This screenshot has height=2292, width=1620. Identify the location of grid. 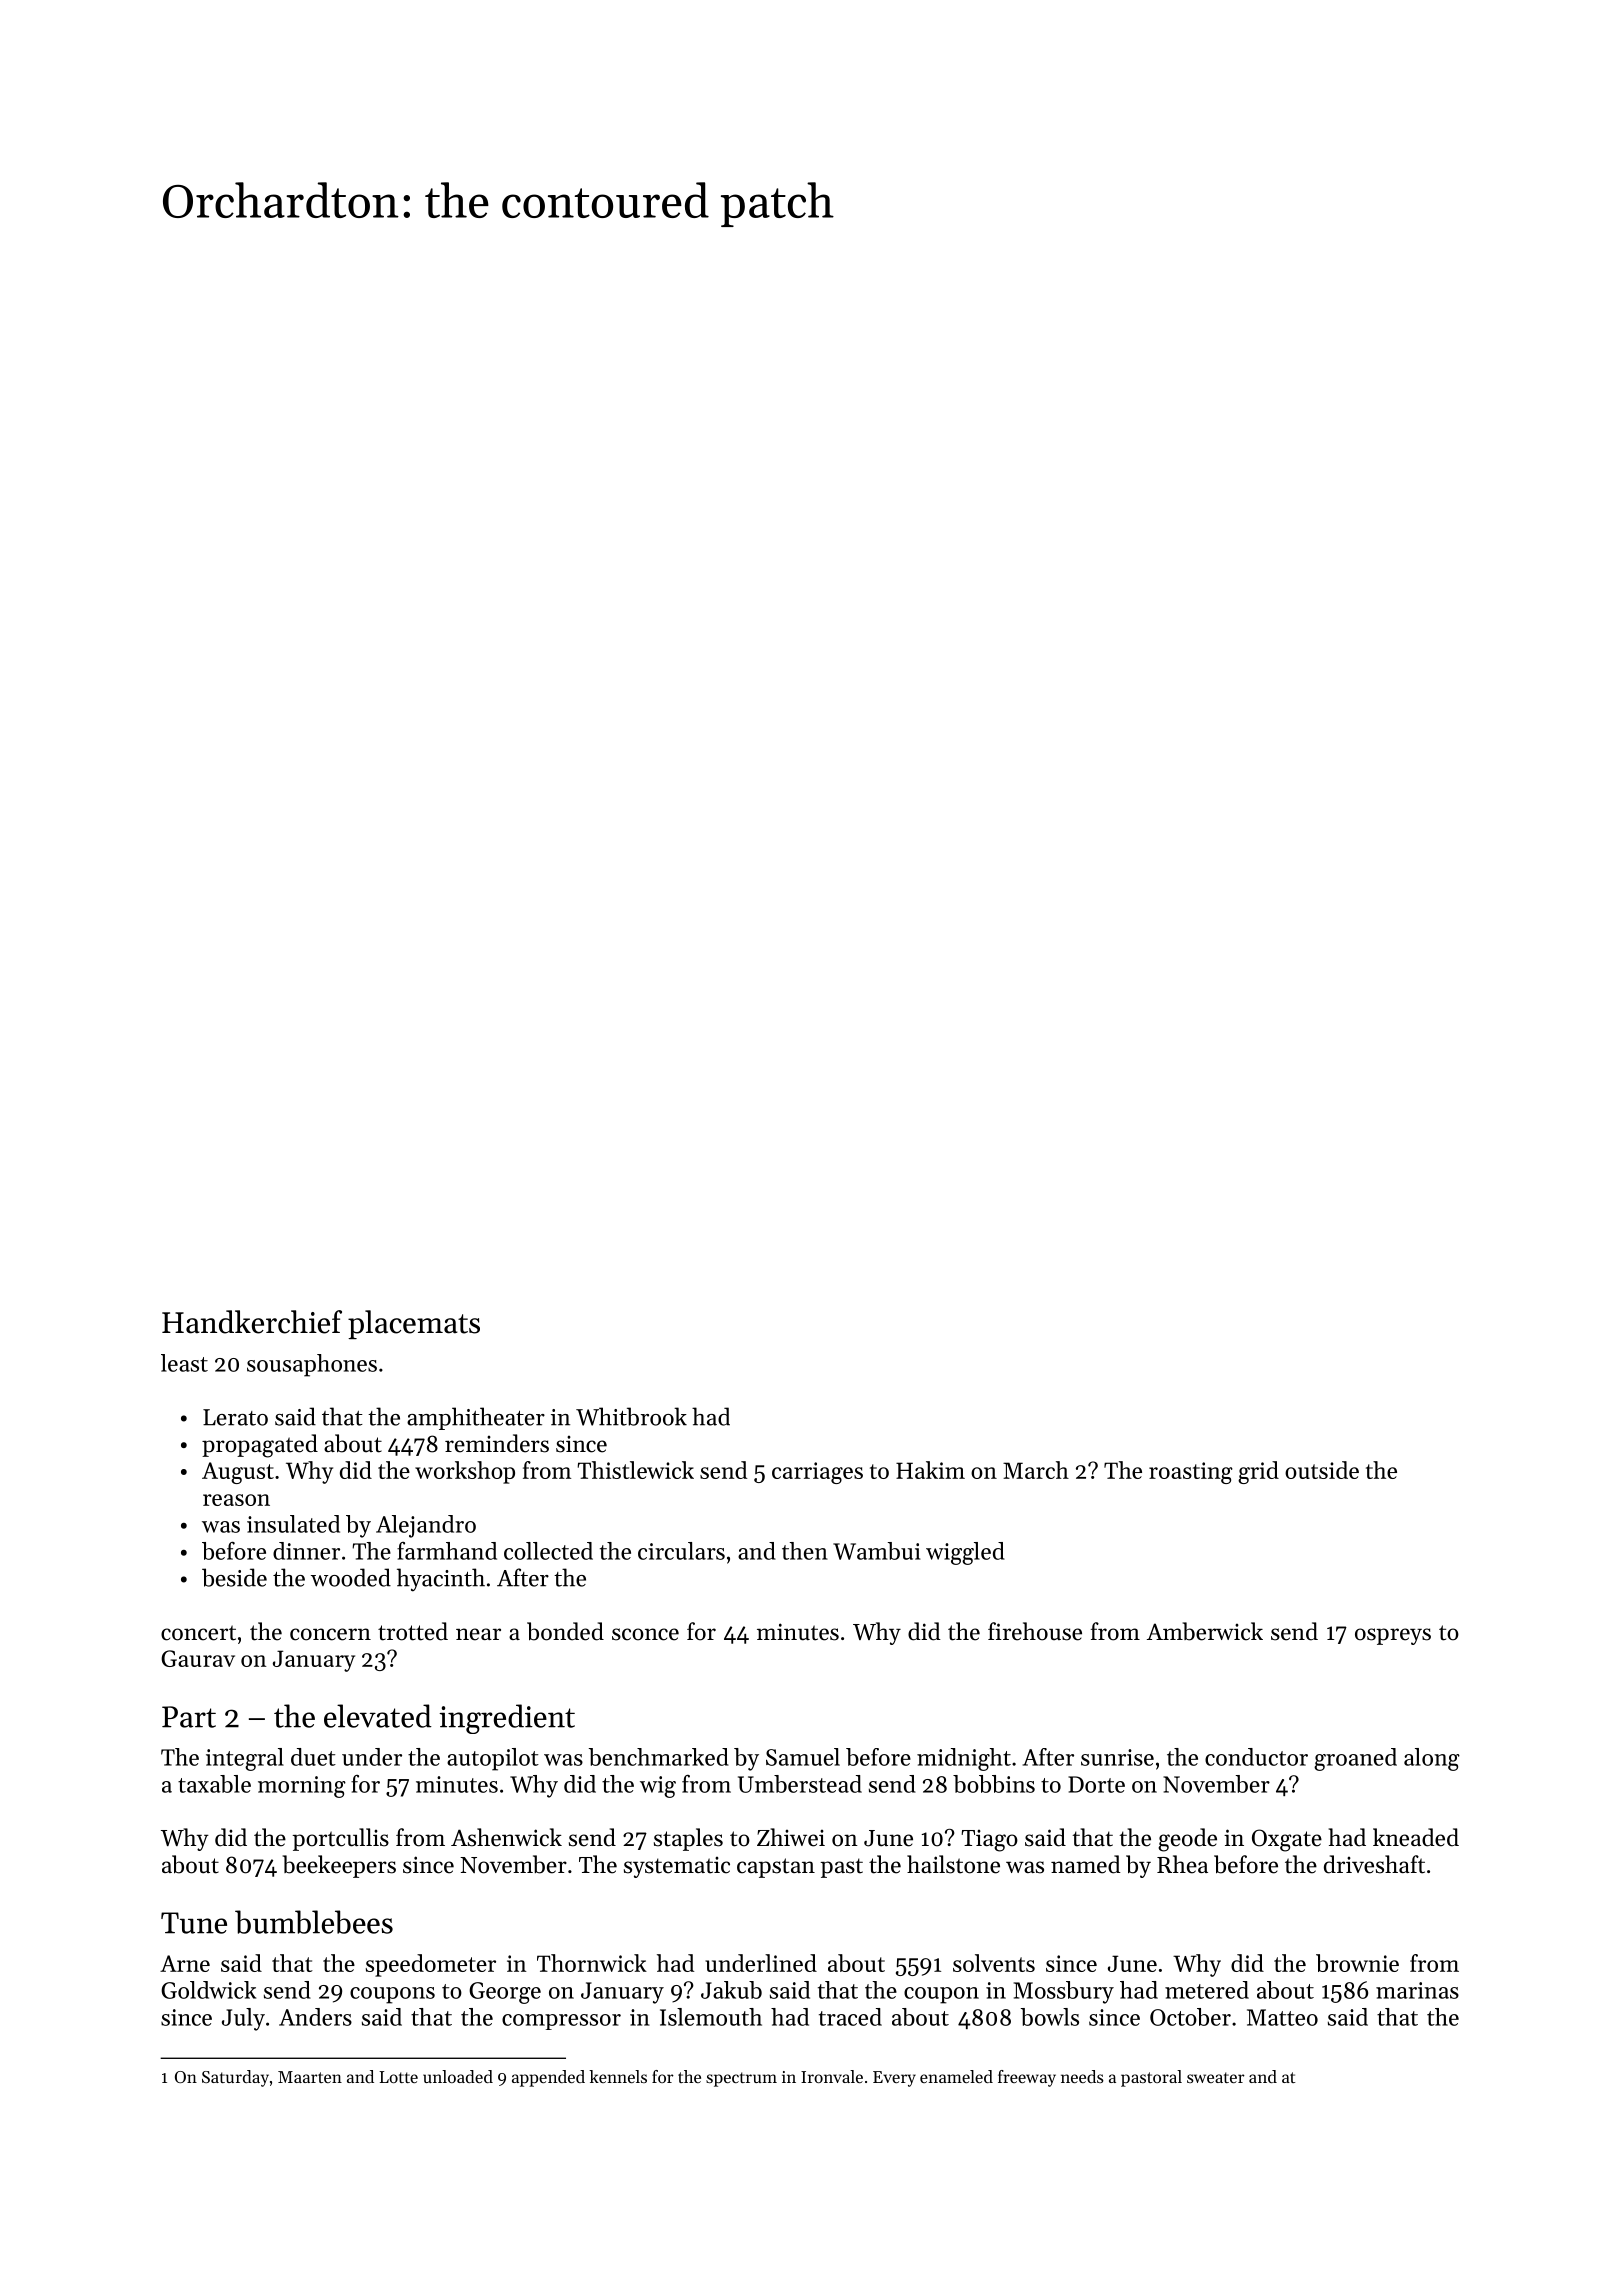
(1258, 1472).
